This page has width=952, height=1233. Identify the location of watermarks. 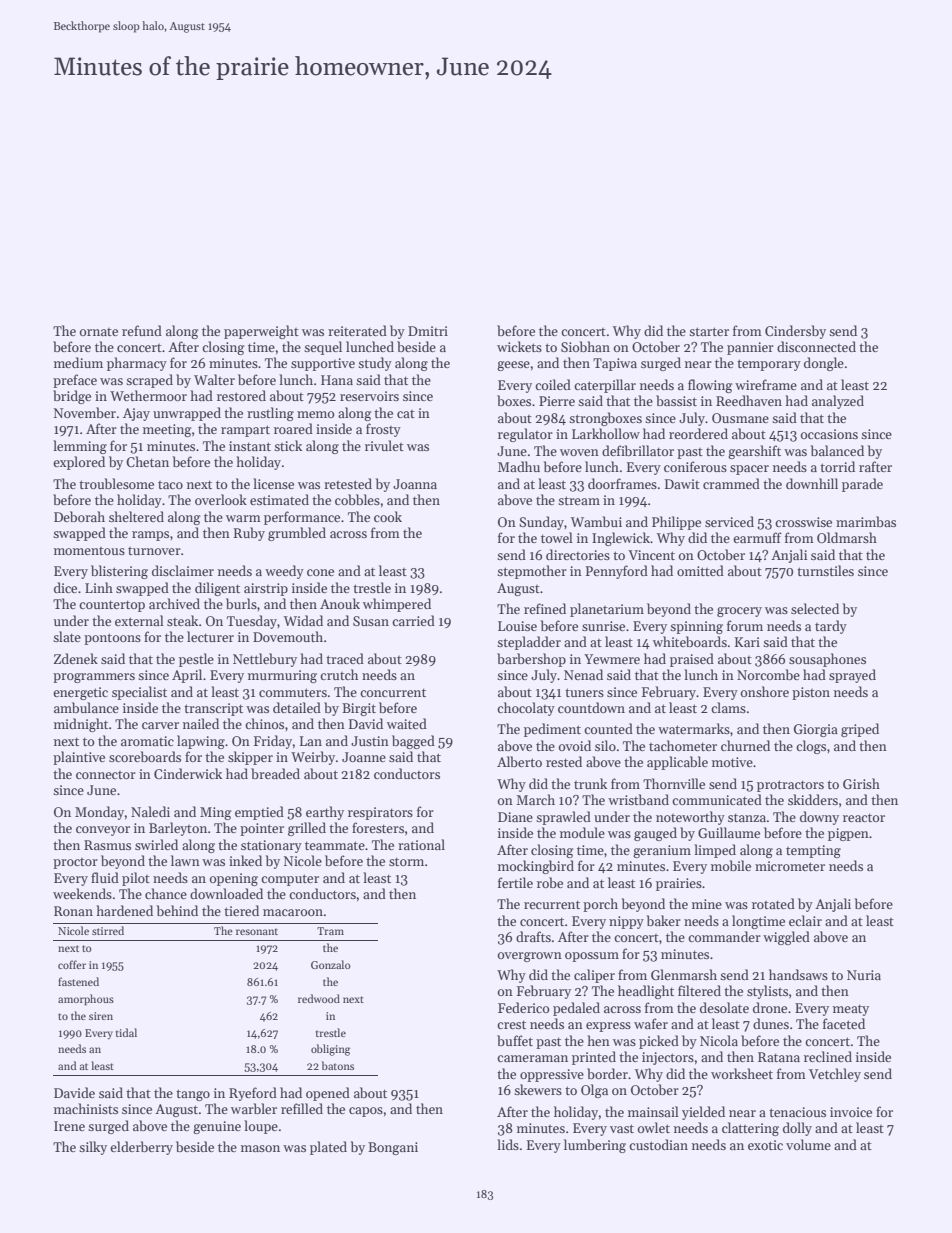
(694, 728).
